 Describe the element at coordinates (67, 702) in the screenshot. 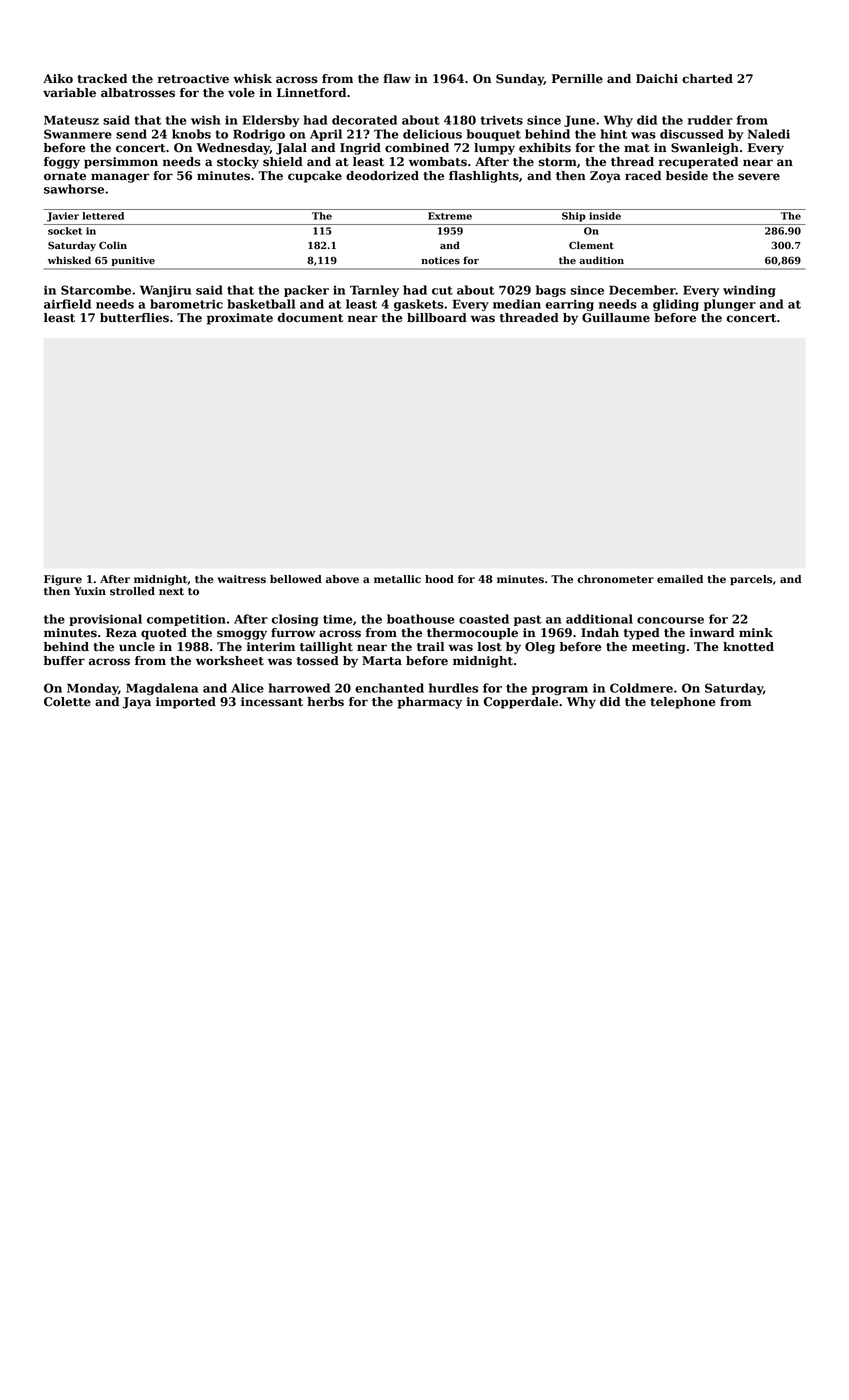

I see `Colette` at that location.
